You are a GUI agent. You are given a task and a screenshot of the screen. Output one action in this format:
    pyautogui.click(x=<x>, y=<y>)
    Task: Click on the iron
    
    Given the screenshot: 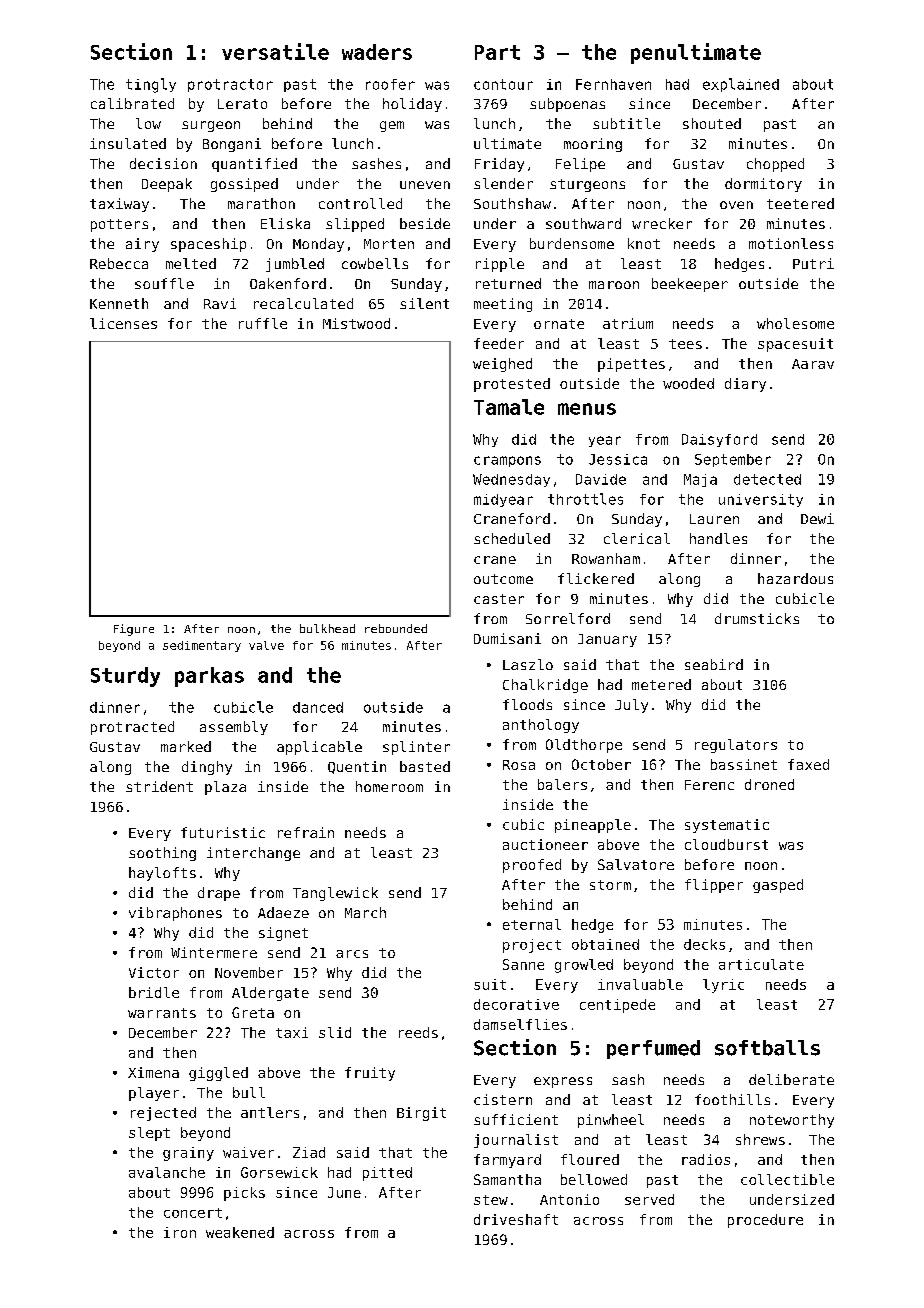 What is the action you would take?
    pyautogui.click(x=180, y=1232)
